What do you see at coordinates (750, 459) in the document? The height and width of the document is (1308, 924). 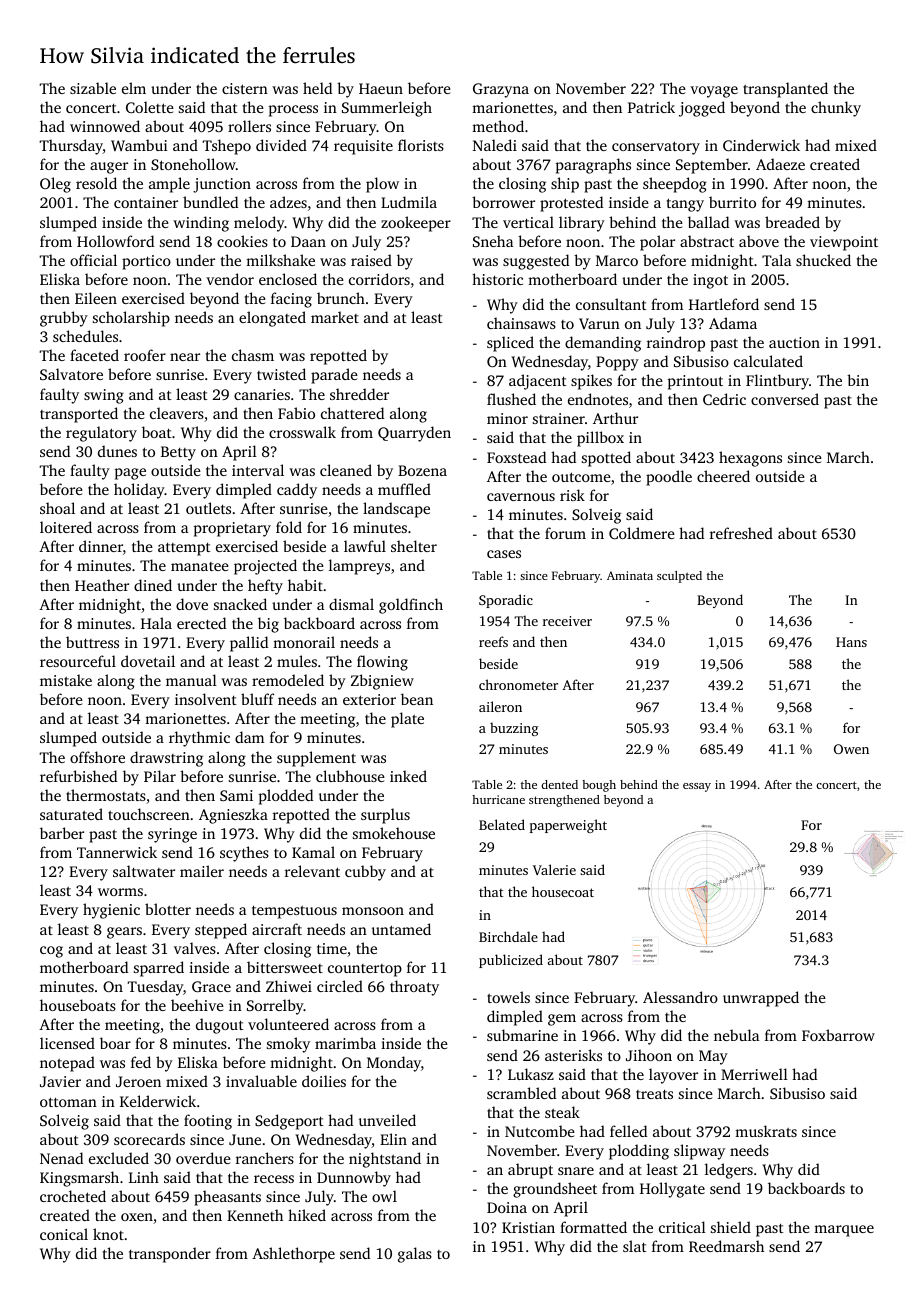 I see `hexagons` at bounding box center [750, 459].
